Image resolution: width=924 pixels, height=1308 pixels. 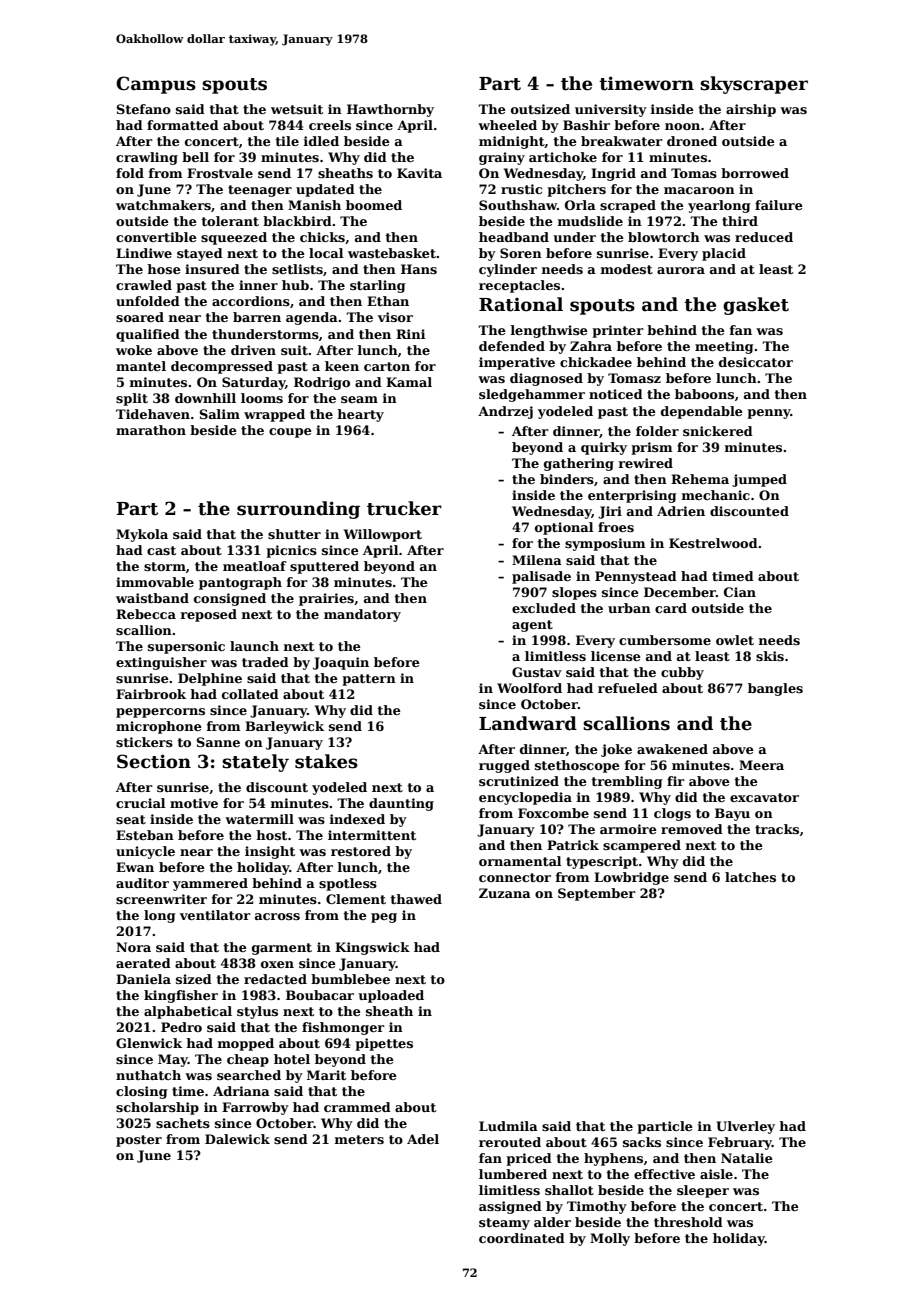 I want to click on May, so click(x=173, y=1060).
